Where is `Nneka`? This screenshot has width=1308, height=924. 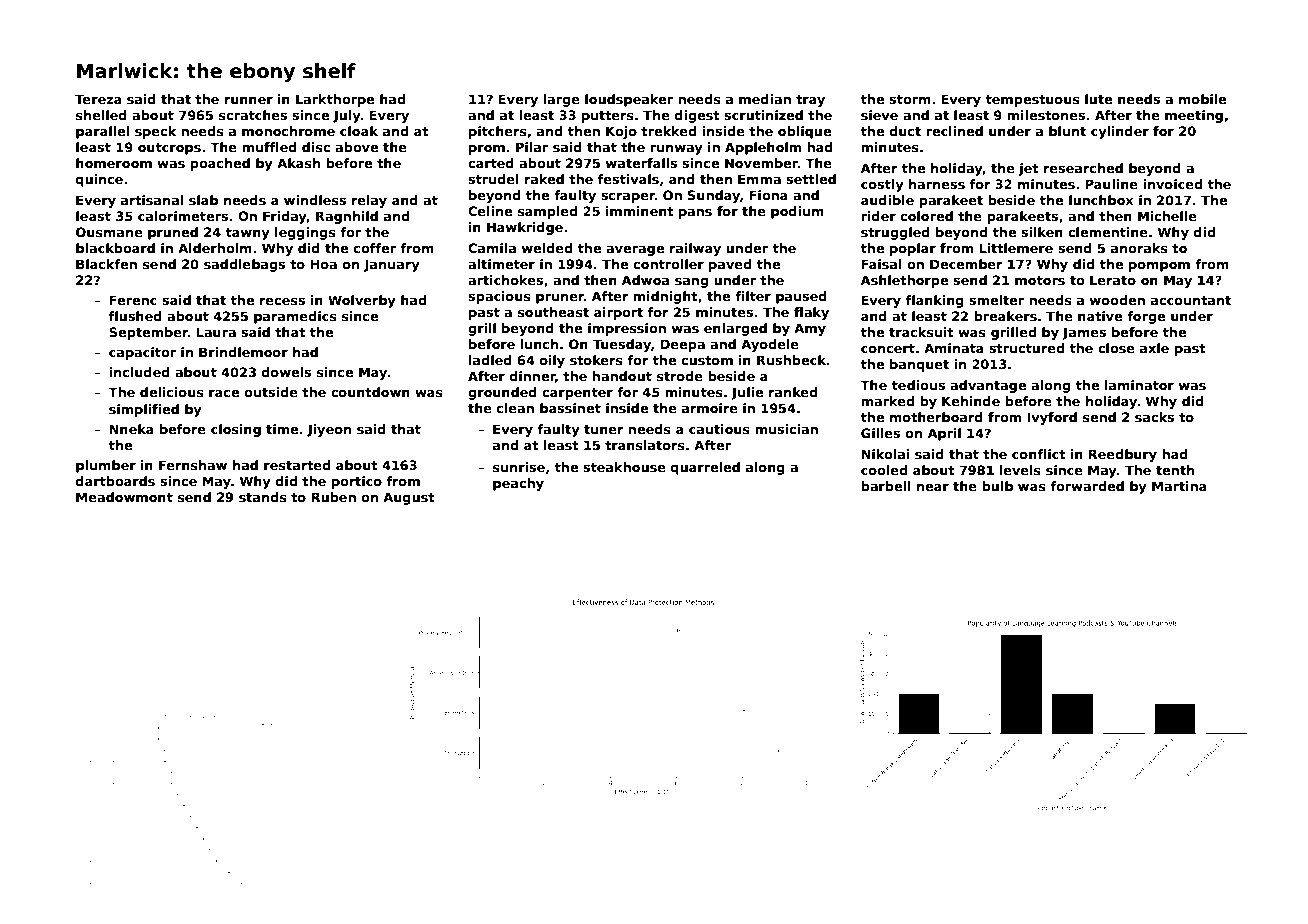
Nneka is located at coordinates (131, 429).
